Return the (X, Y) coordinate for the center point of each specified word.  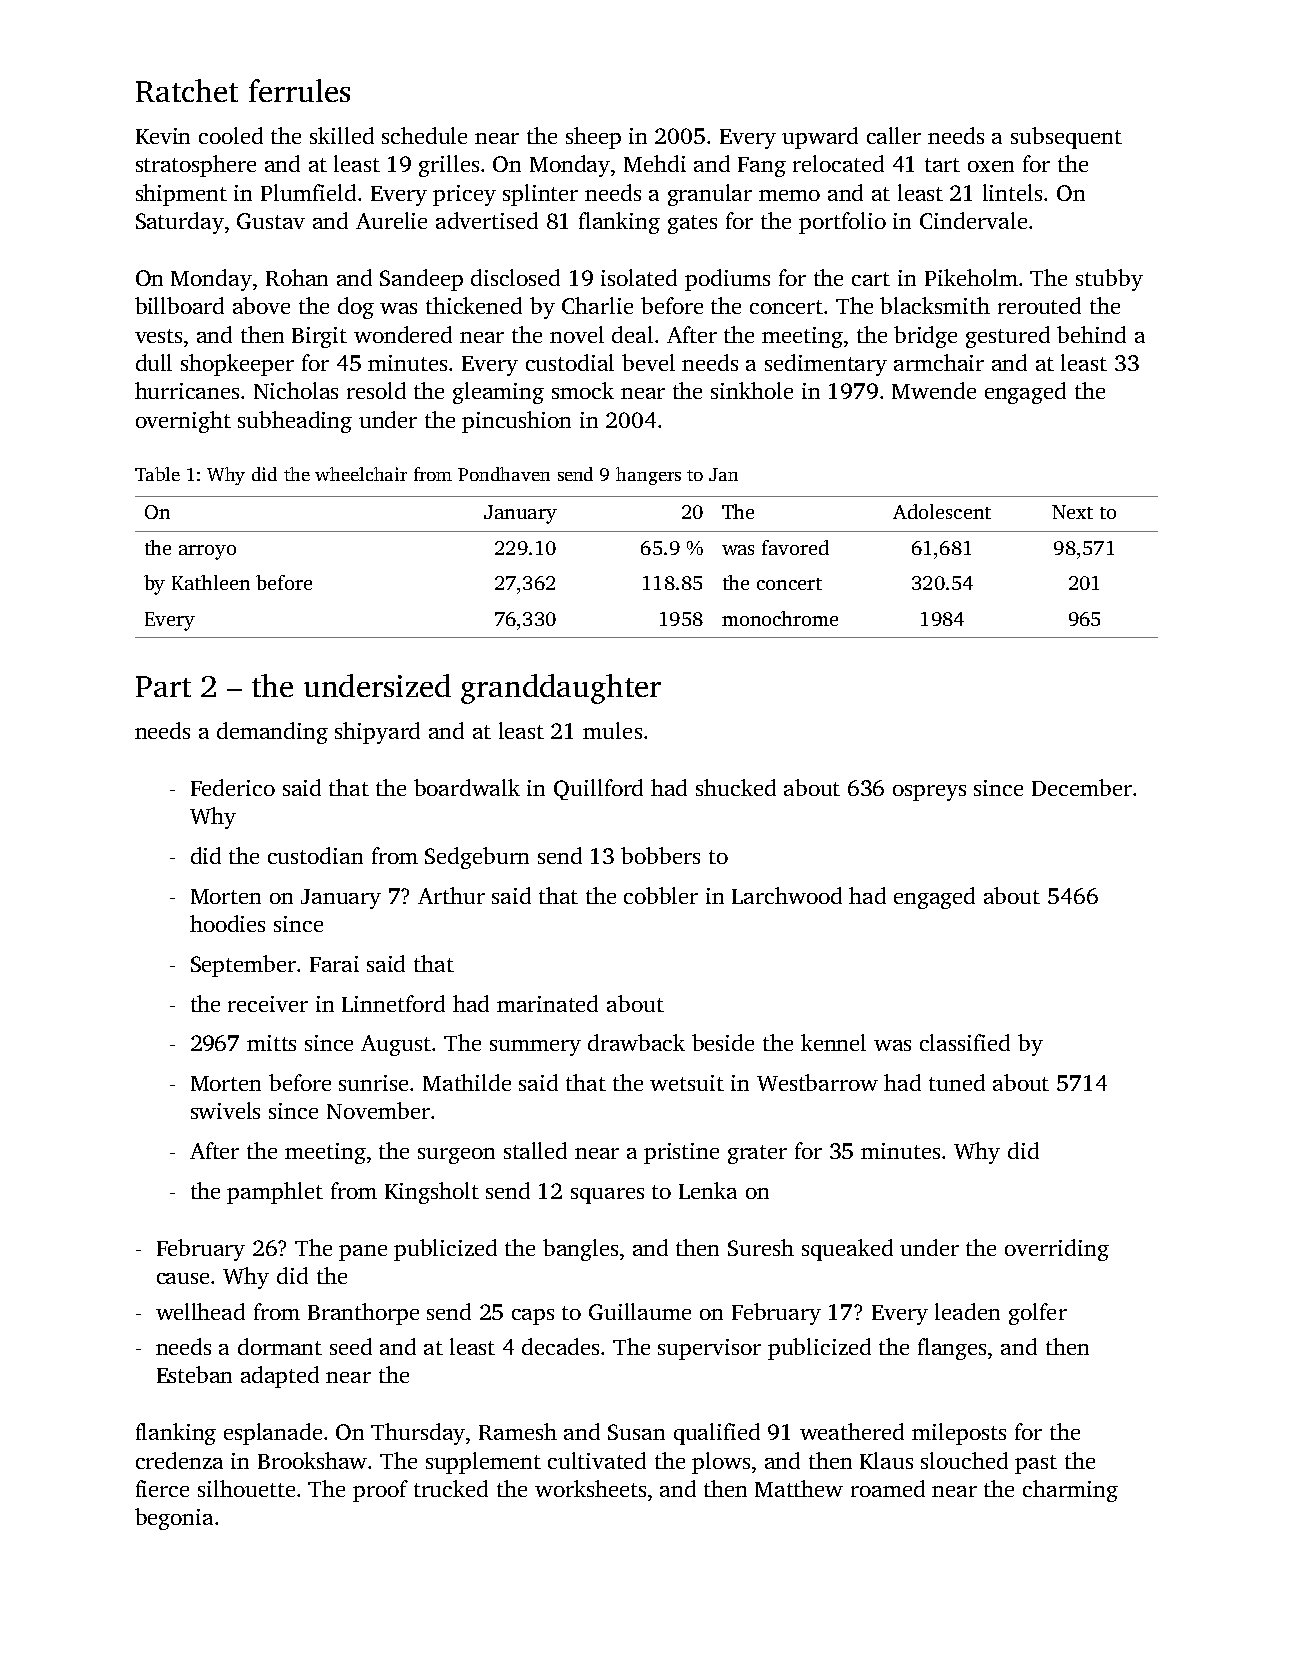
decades (560, 1346)
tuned (957, 1082)
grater (757, 1154)
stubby (1109, 280)
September (243, 966)
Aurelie (391, 220)
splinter (540, 195)
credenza (179, 1460)
